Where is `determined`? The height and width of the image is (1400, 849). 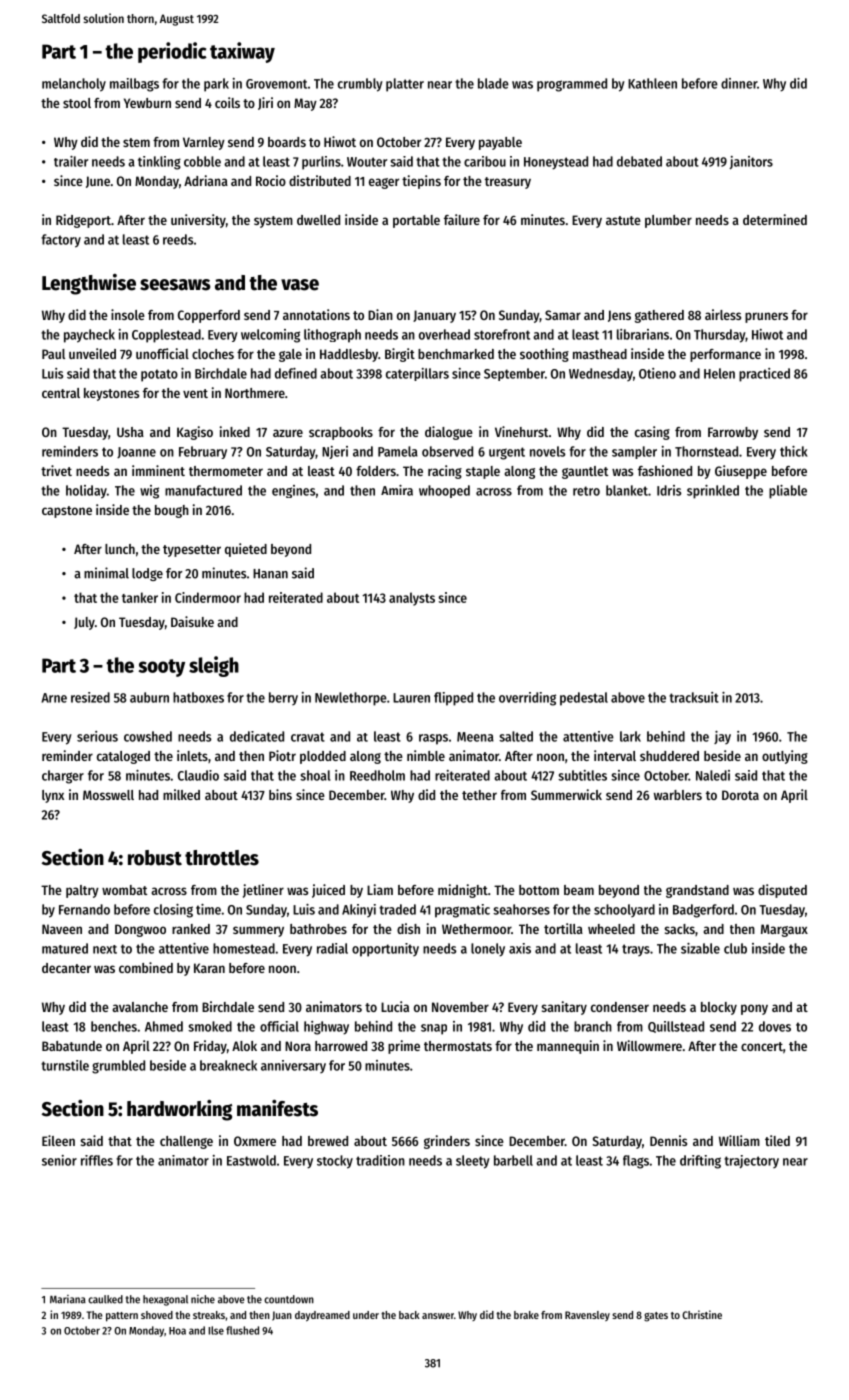 determined is located at coordinates (775, 219).
